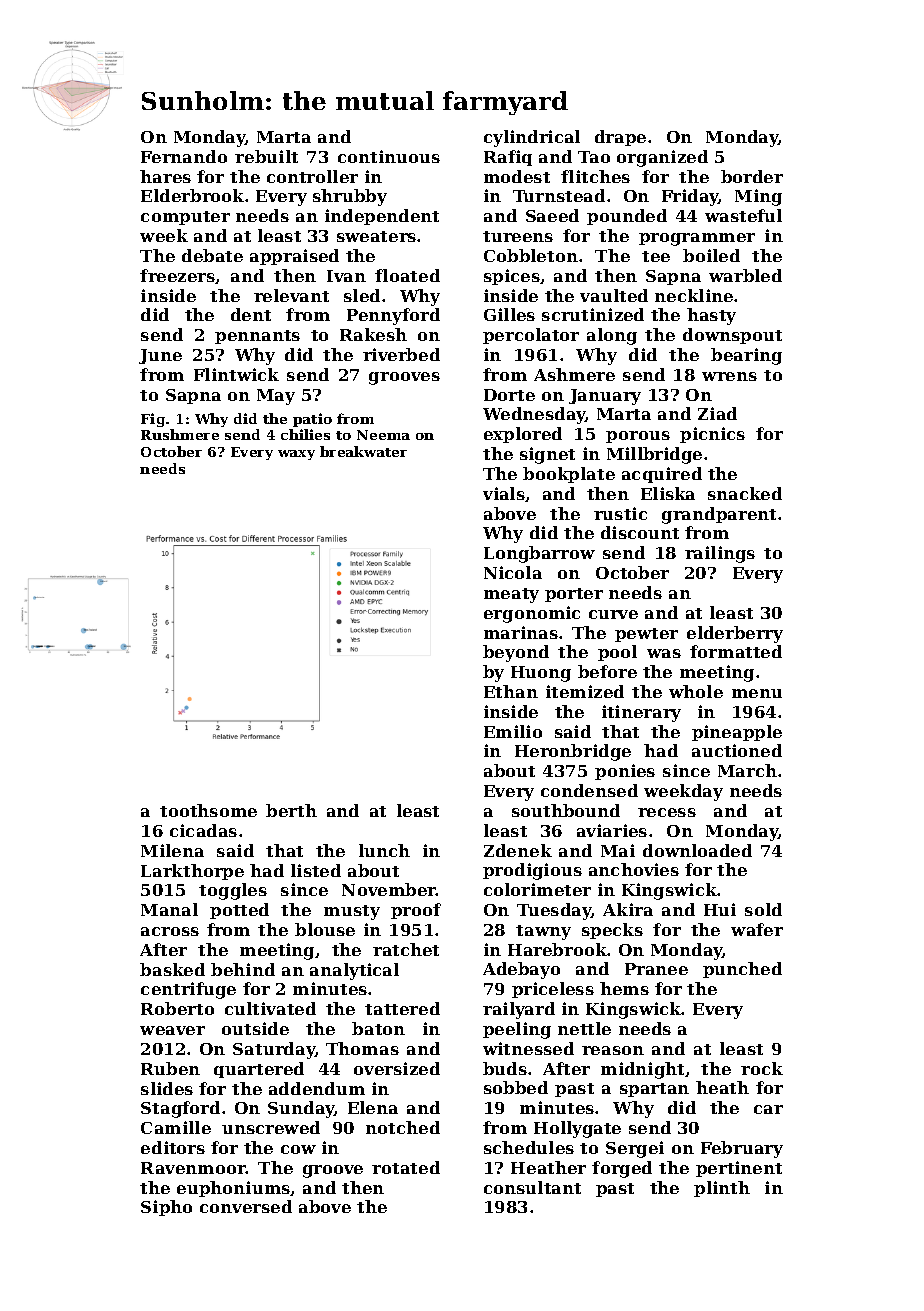 The width and height of the screenshot is (924, 1311). I want to click on Flintwick, so click(236, 374).
